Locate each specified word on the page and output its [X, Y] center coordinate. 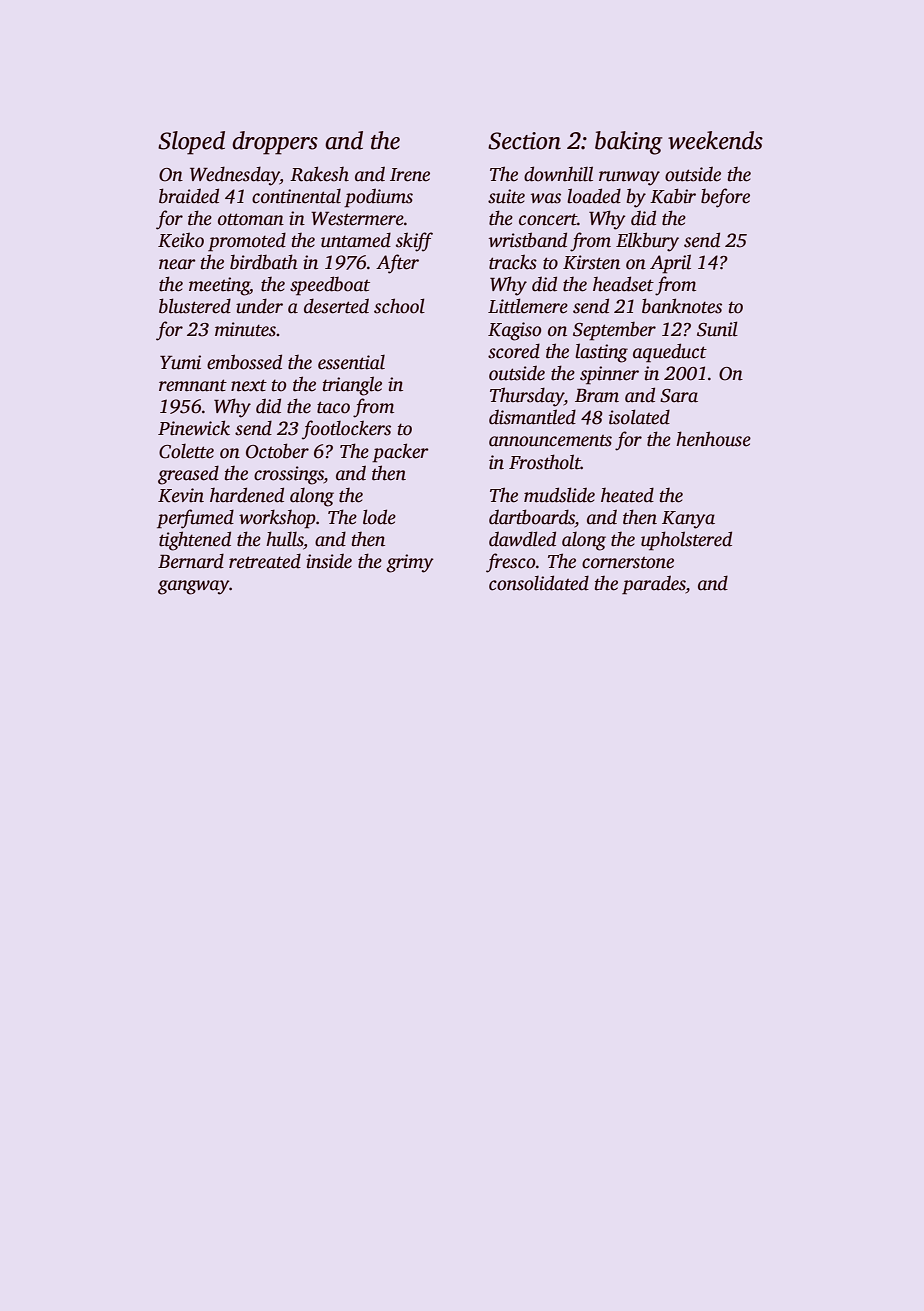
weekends [715, 140]
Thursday [527, 397]
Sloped [191, 143]
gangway [194, 587]
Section [524, 141]
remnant [193, 385]
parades [654, 585]
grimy [410, 563]
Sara [679, 396]
